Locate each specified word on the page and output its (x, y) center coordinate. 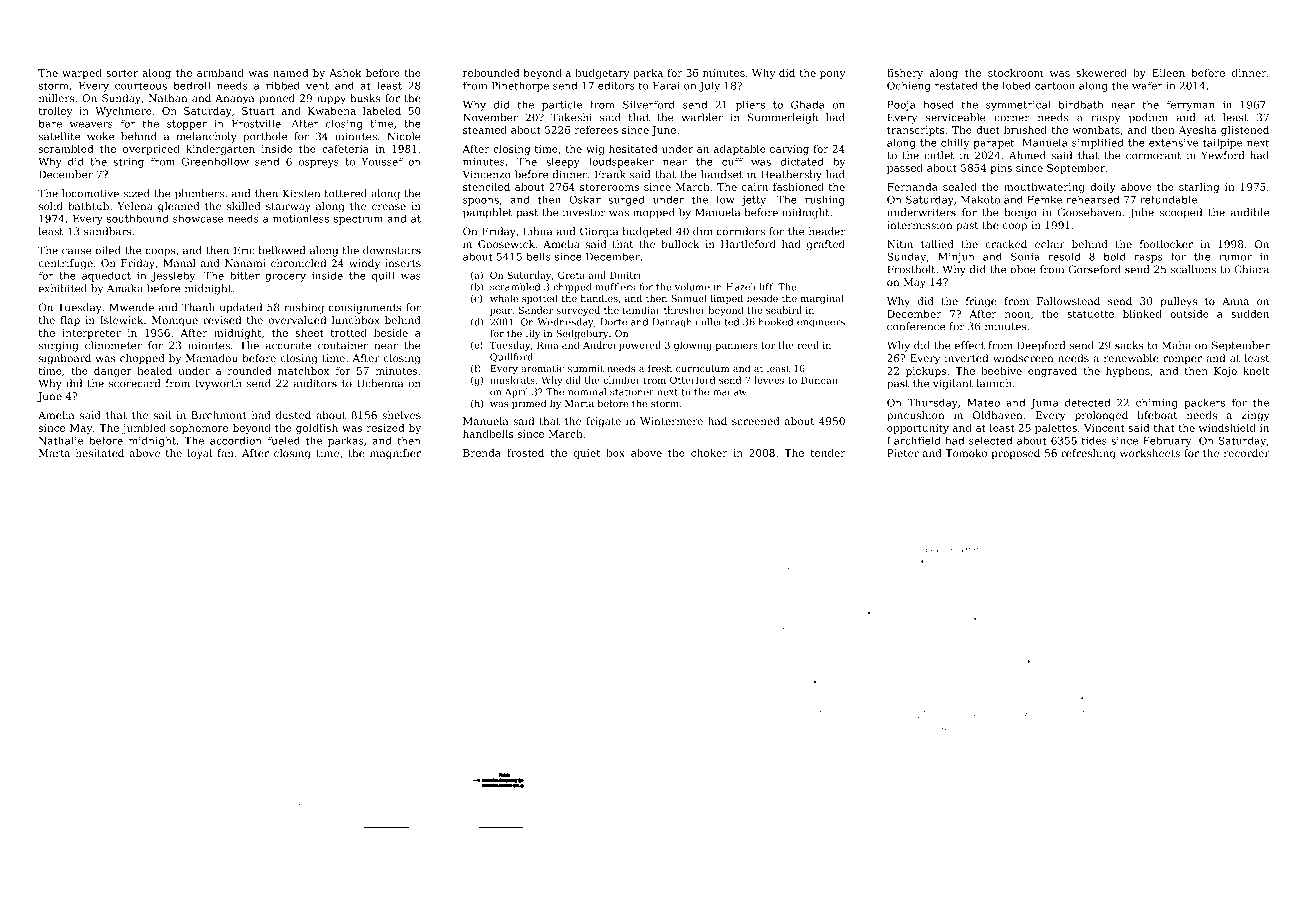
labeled (382, 111)
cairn (755, 187)
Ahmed (1027, 155)
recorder (1247, 453)
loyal (200, 454)
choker (709, 453)
